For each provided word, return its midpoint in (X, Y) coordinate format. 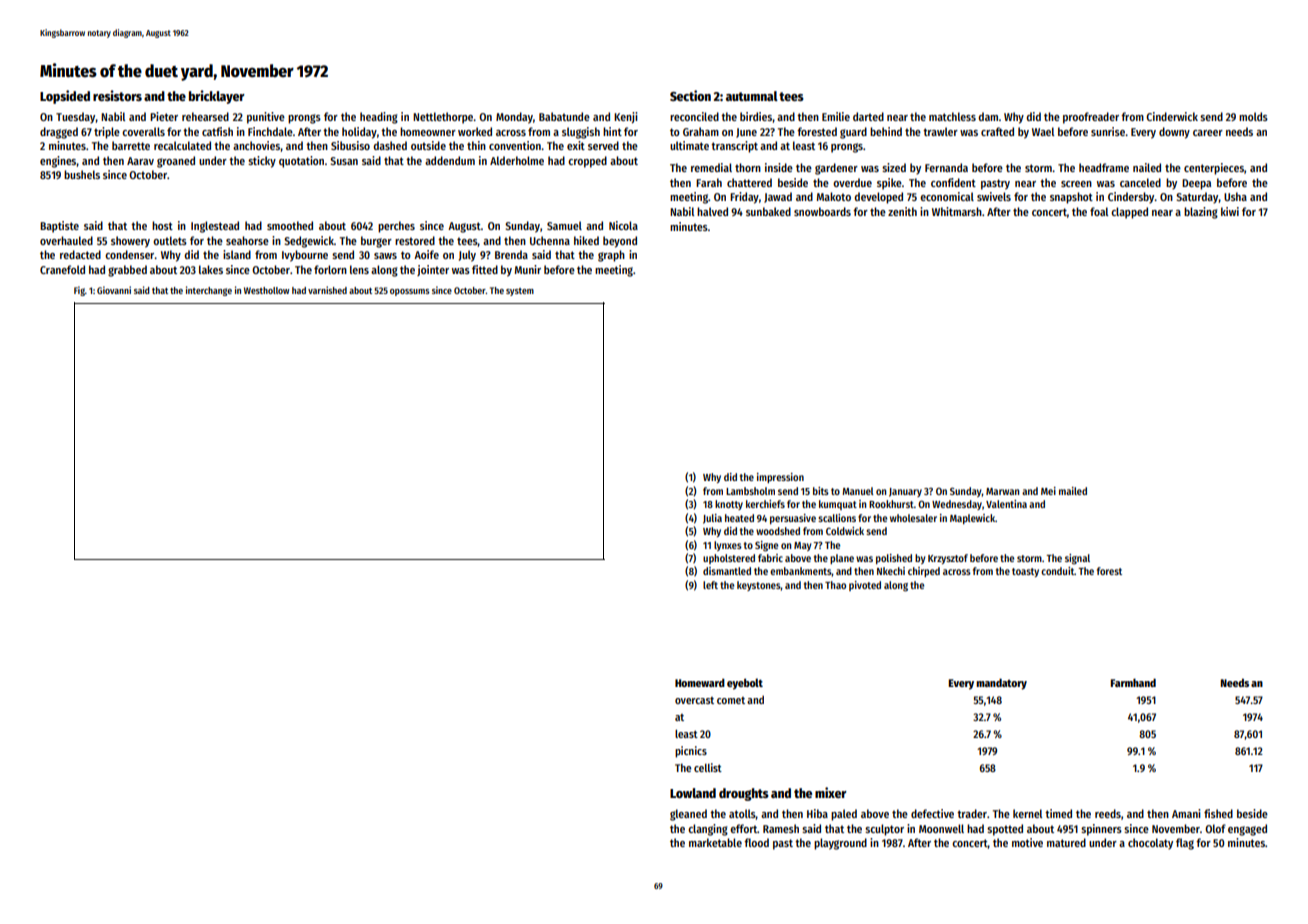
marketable (715, 842)
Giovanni (114, 290)
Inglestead (215, 227)
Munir (528, 269)
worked (475, 131)
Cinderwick (1172, 116)
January (905, 492)
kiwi (1230, 211)
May (803, 546)
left (710, 585)
